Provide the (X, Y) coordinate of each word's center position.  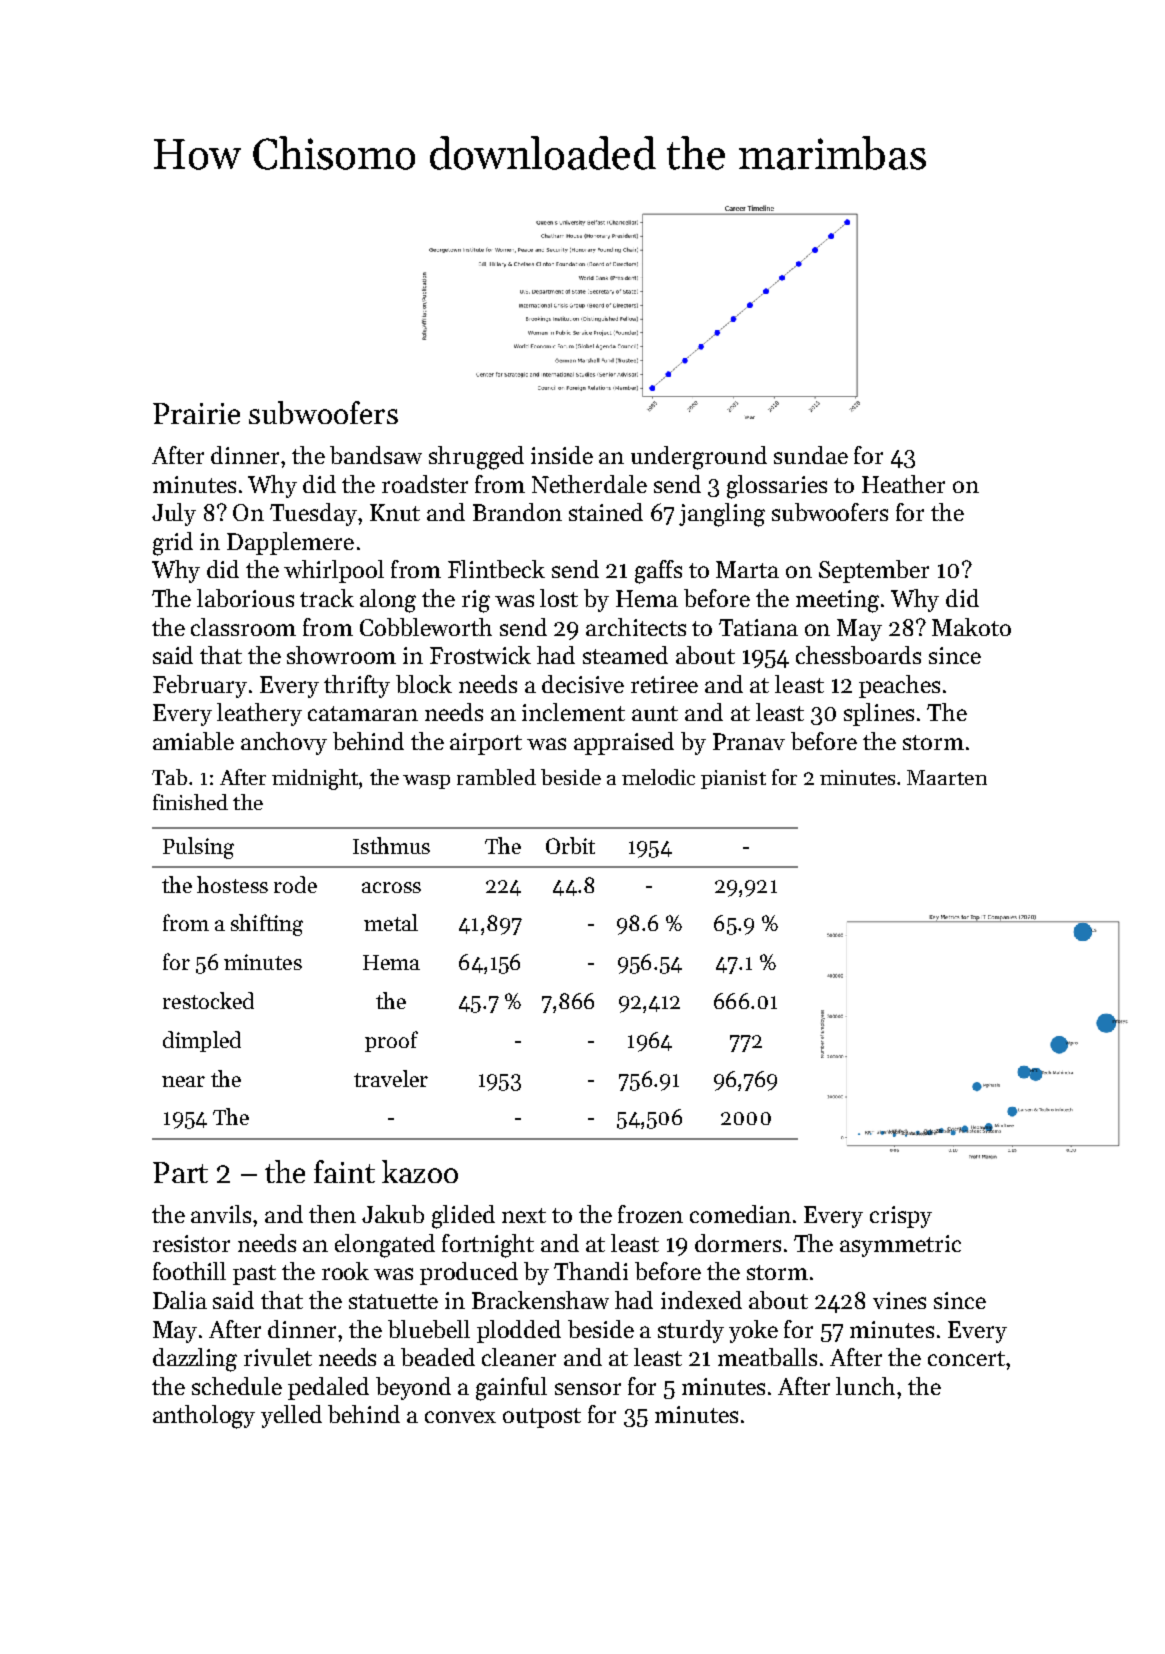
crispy (901, 1217)
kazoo (420, 1171)
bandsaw (376, 455)
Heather (903, 484)
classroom (243, 627)
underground (699, 458)
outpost (542, 1418)
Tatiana (758, 627)
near (183, 1081)
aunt (655, 713)
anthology (204, 1417)
